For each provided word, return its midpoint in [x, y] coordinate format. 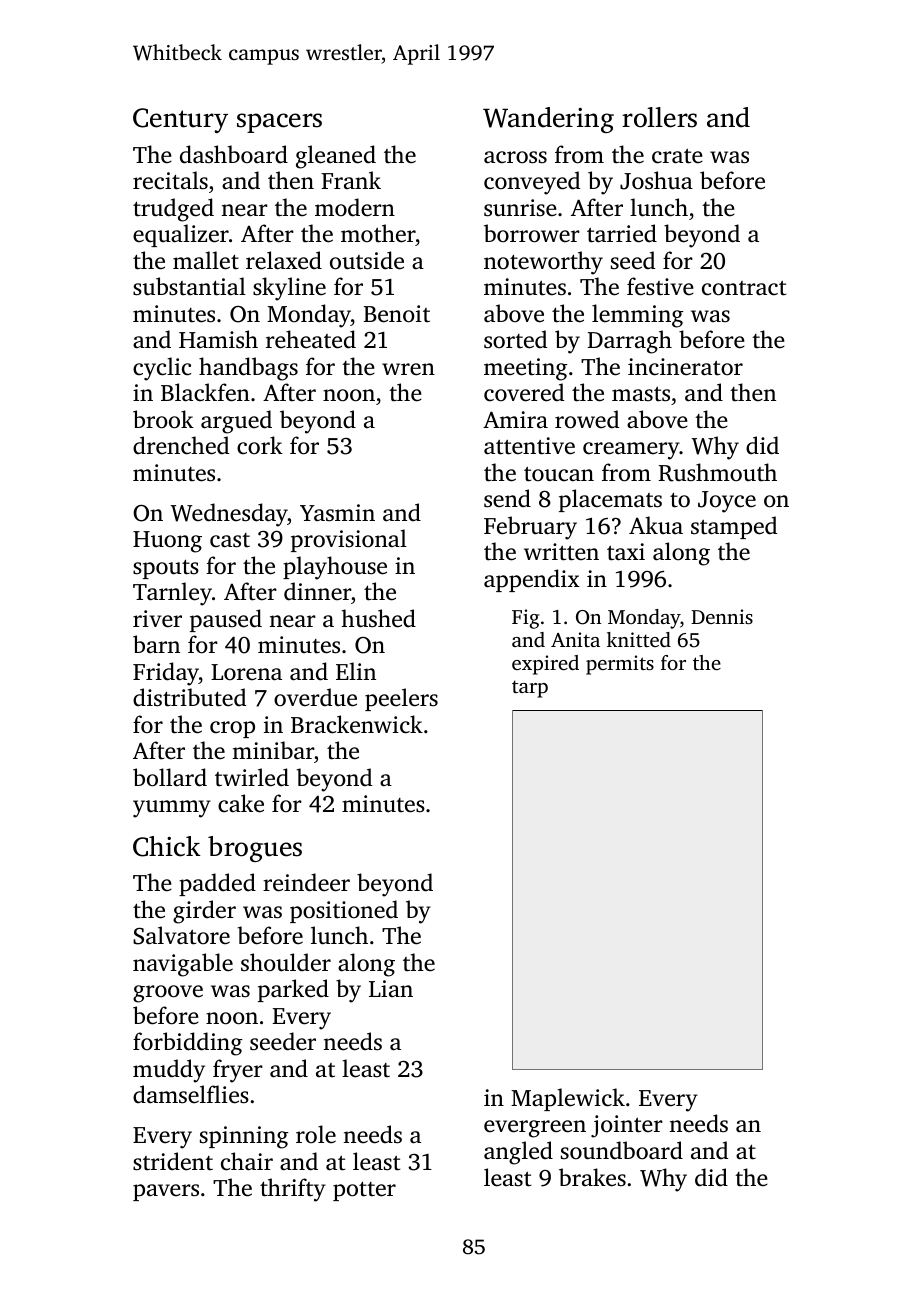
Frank [351, 180]
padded [217, 884]
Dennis [722, 616]
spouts [166, 569]
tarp [530, 689]
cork [260, 445]
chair [247, 1161]
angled [518, 1153]
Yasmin [337, 513]
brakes [592, 1177]
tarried [622, 233]
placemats [610, 500]
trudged [173, 210]
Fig [526, 619]
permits [620, 665]
